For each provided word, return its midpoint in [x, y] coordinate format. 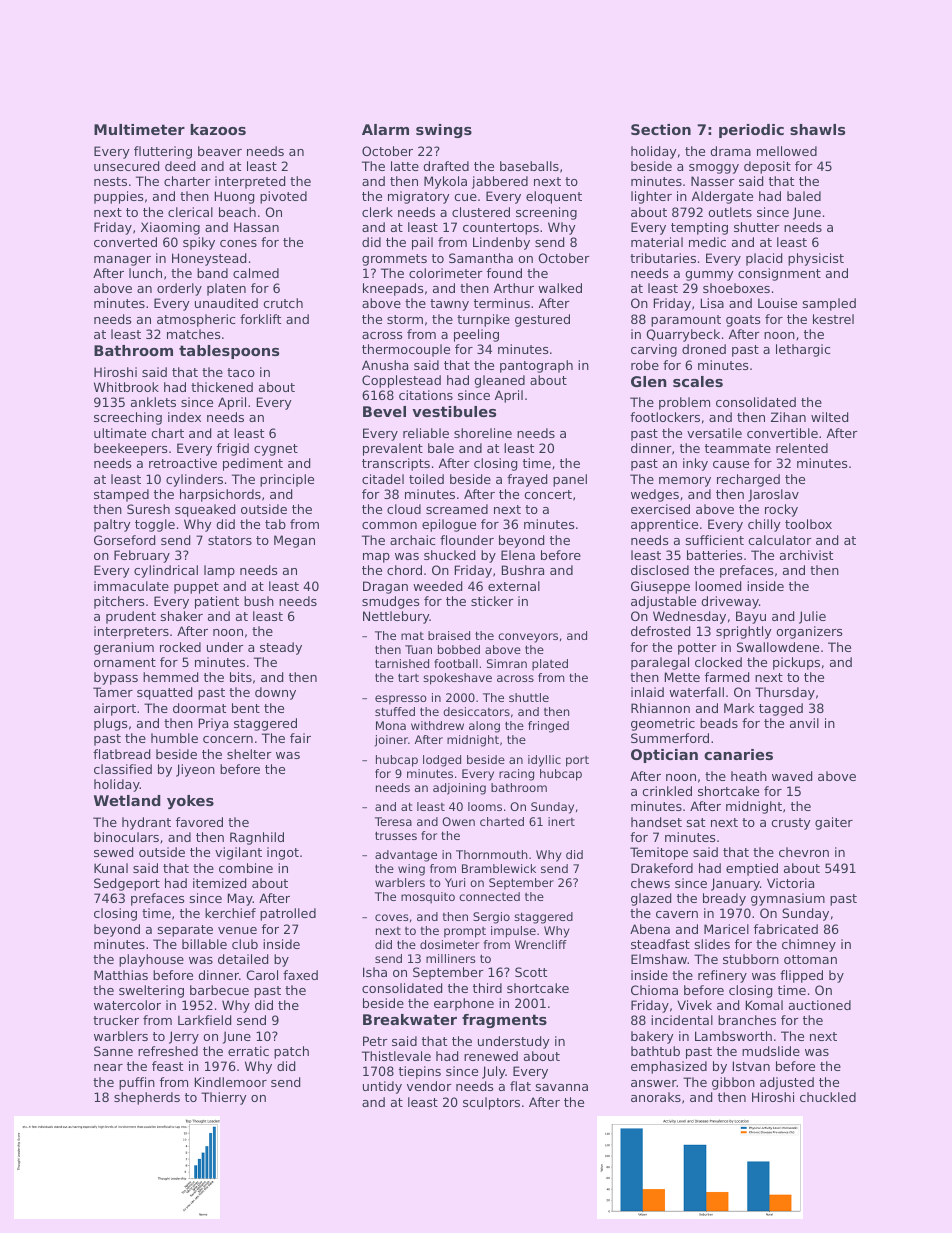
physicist [816, 259]
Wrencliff [541, 944]
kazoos [218, 129]
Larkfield [204, 1020]
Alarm [385, 129]
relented [802, 448]
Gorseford [124, 540]
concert [548, 494]
